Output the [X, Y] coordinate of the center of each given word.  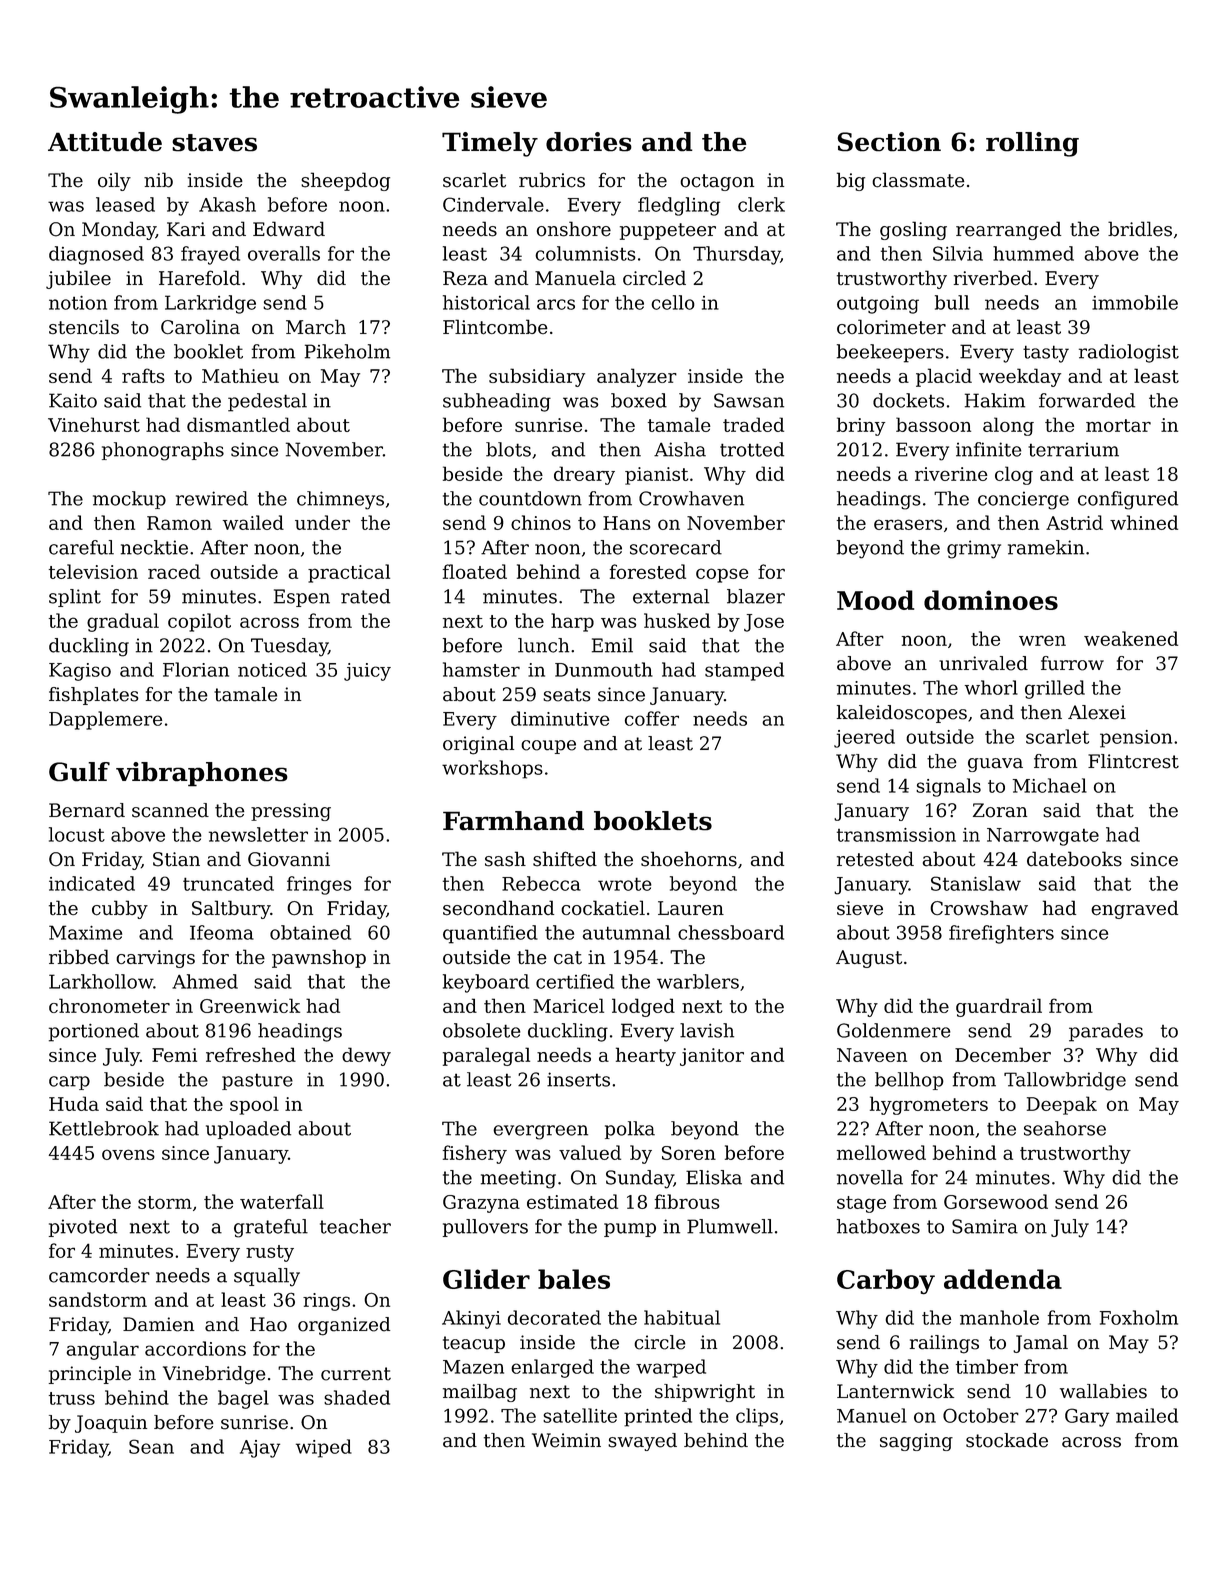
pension [1136, 739]
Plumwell [730, 1226]
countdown [530, 498]
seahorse [1065, 1128]
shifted [565, 859]
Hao [268, 1324]
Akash [227, 204]
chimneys [340, 500]
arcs [556, 304]
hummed [1033, 253]
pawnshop [319, 958]
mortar [1118, 425]
